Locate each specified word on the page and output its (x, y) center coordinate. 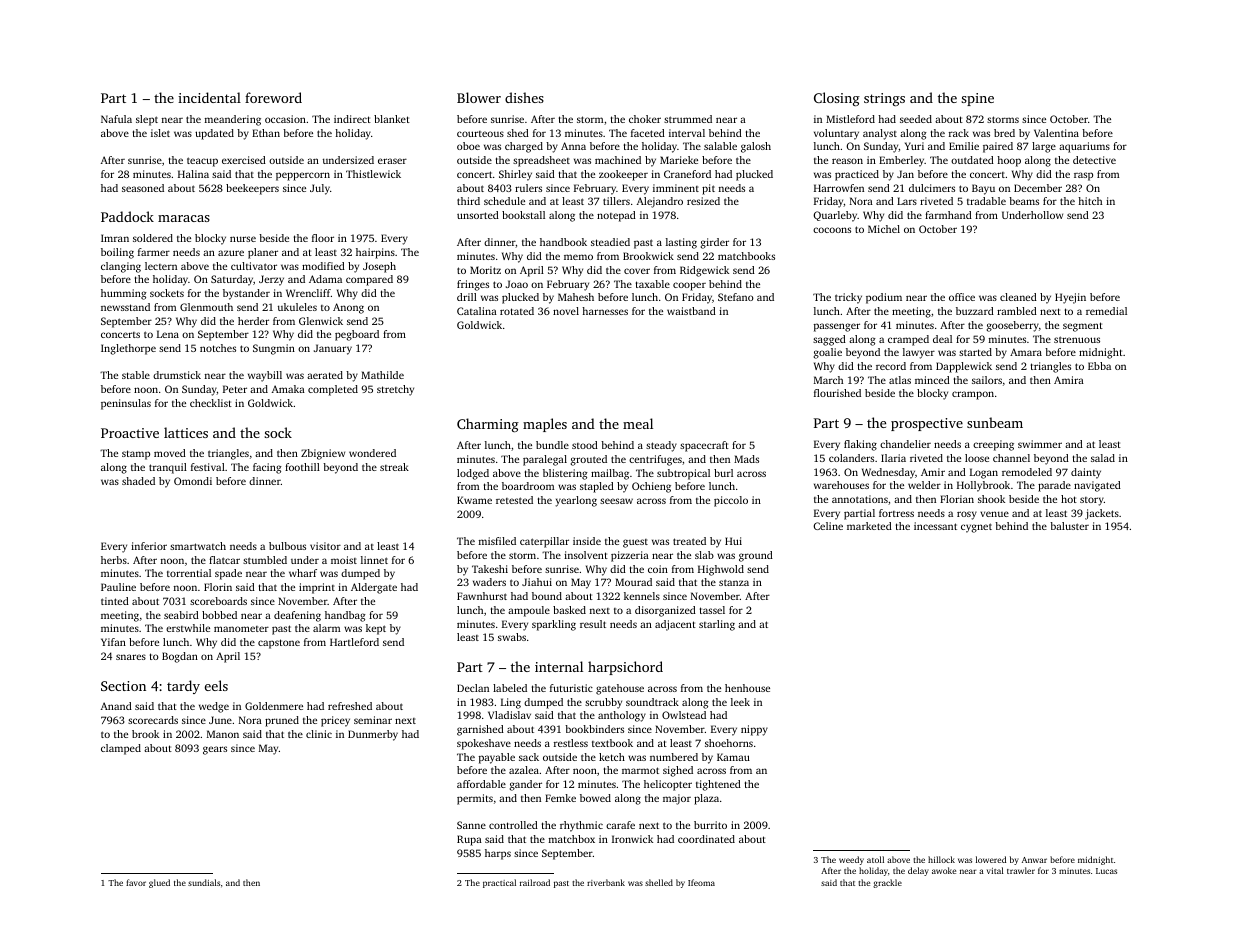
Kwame (474, 500)
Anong (348, 308)
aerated (325, 375)
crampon (973, 395)
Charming (488, 425)
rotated (517, 311)
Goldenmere (274, 706)
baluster (1069, 526)
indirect (352, 119)
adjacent (675, 625)
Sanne (471, 825)
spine (977, 99)
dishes (524, 97)
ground (756, 556)
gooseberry (1012, 326)
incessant (935, 526)
